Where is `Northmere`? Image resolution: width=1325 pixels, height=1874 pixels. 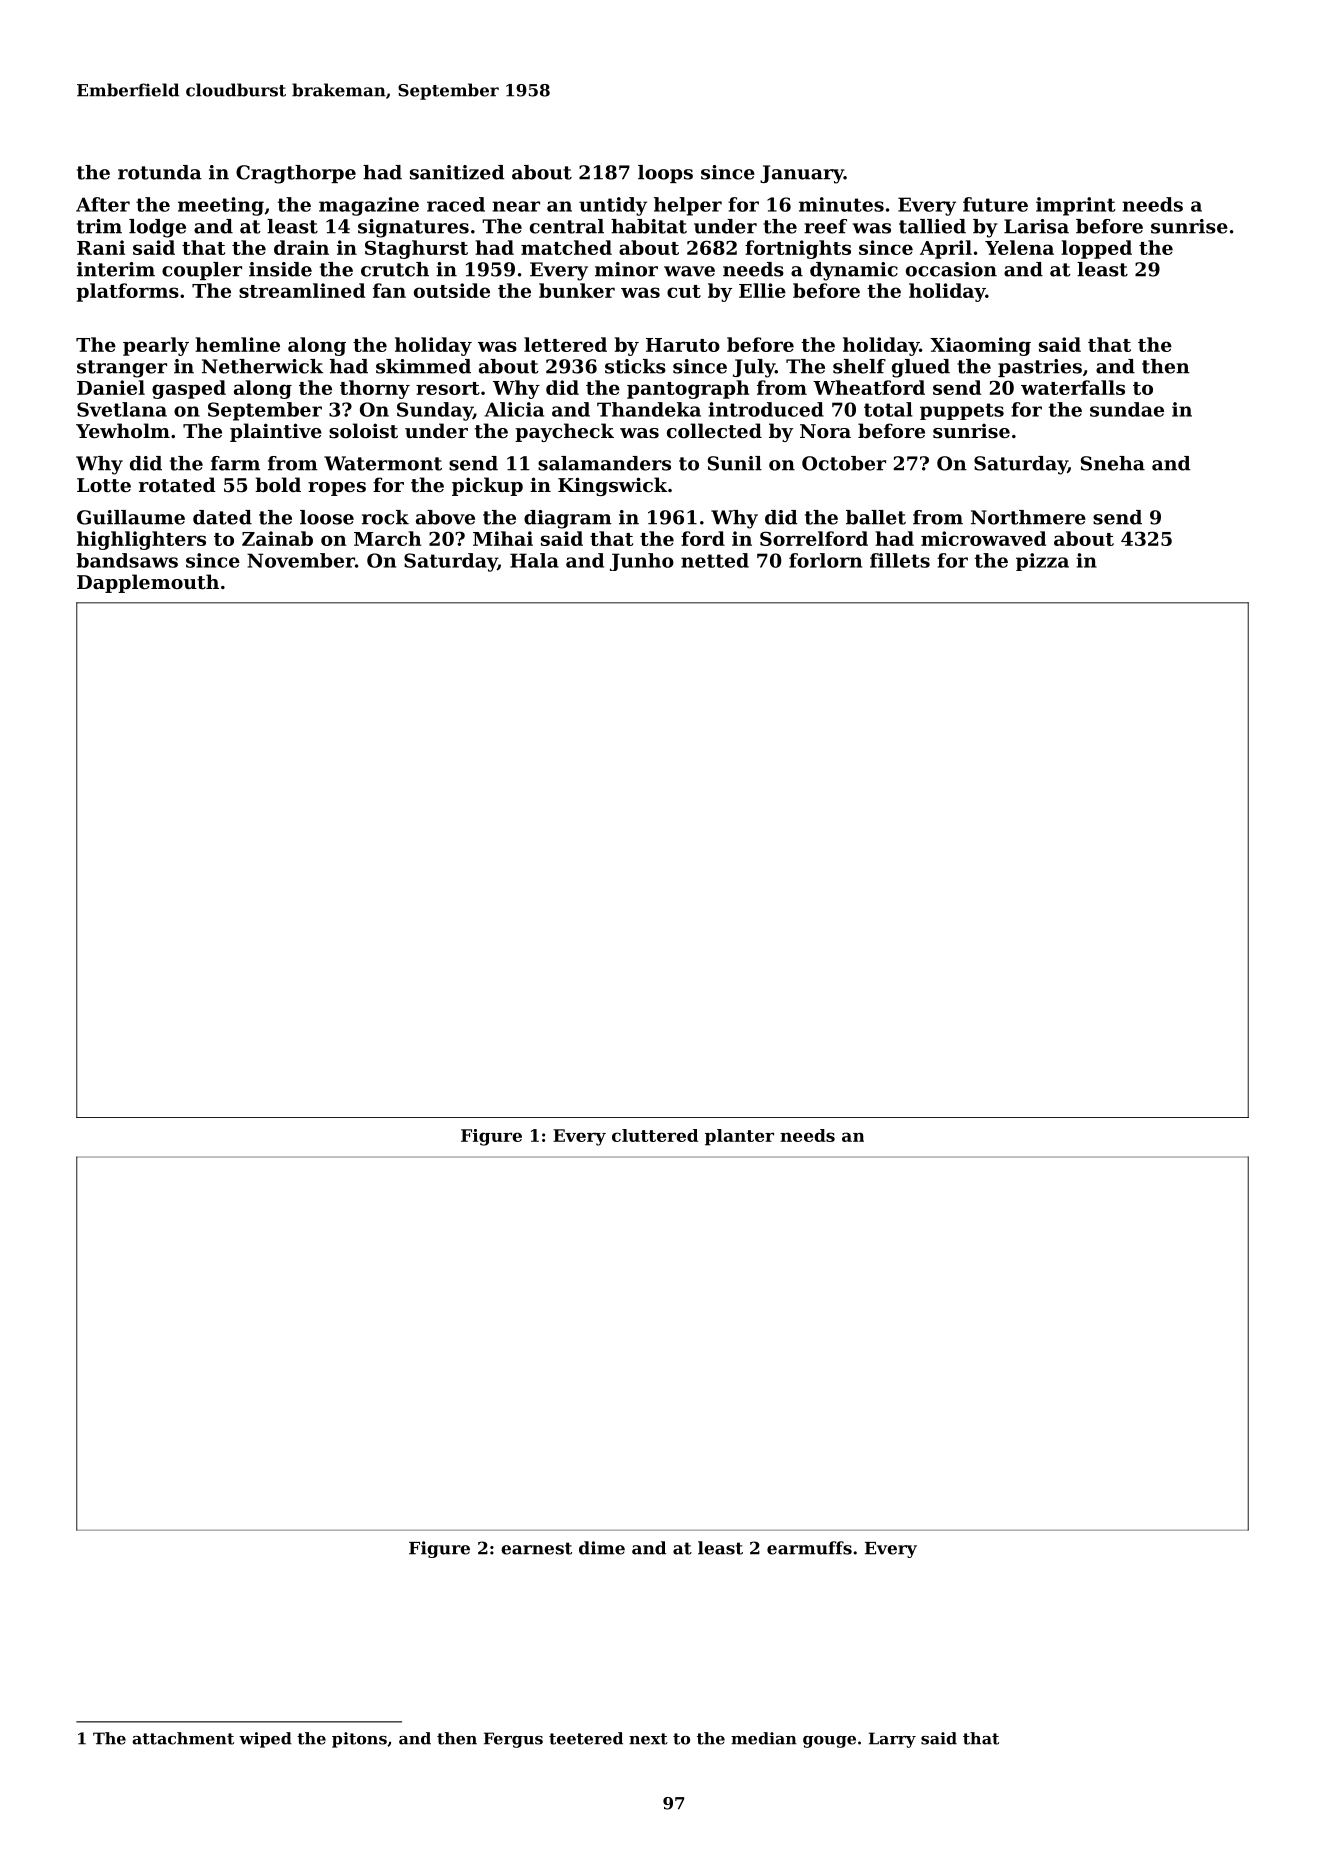
Northmere is located at coordinates (1028, 517).
